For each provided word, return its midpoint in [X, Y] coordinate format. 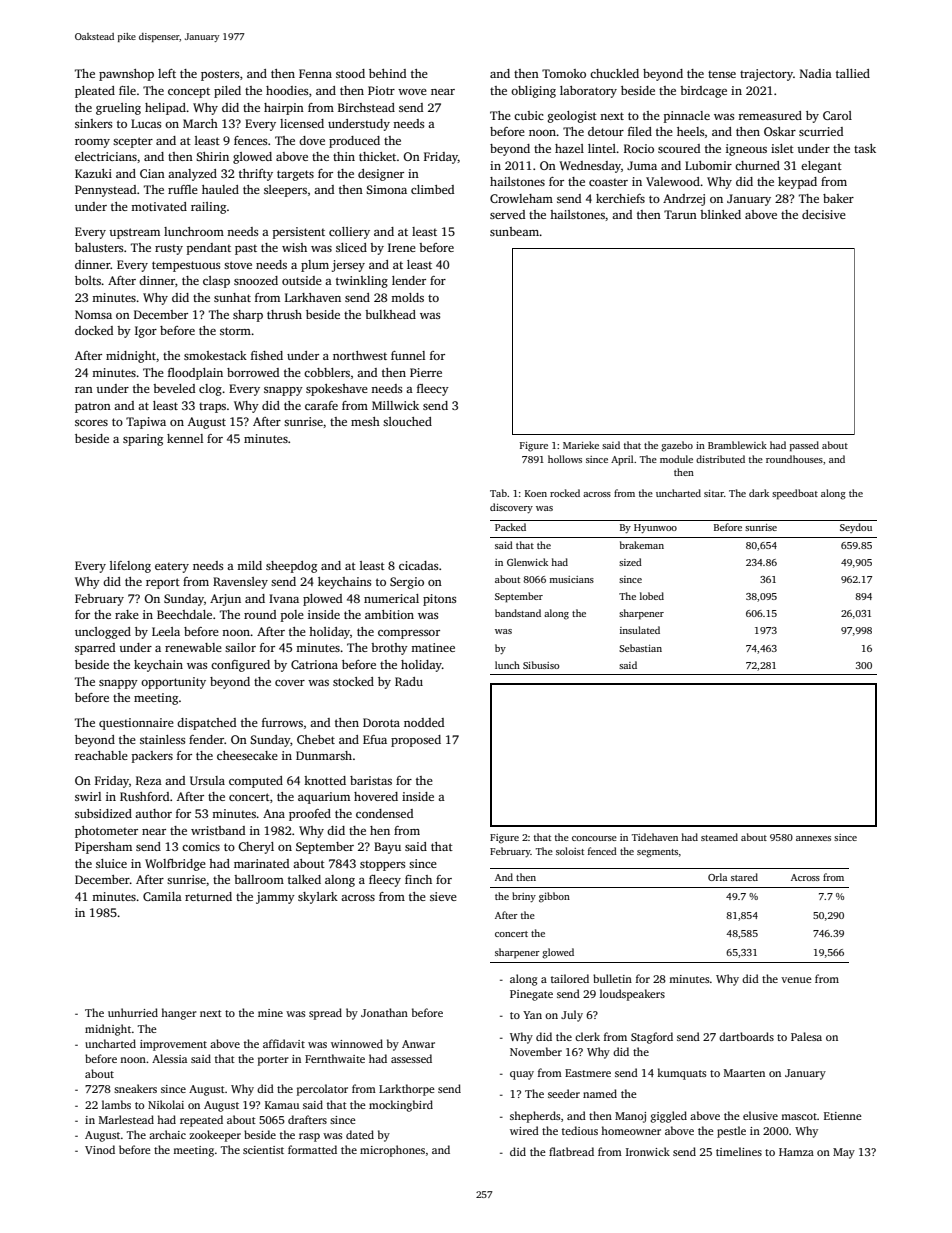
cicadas [418, 565]
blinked [720, 214]
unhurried [133, 1012]
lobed [652, 596]
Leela [166, 631]
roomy [92, 143]
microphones [392, 1151]
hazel [569, 148]
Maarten [744, 1073]
